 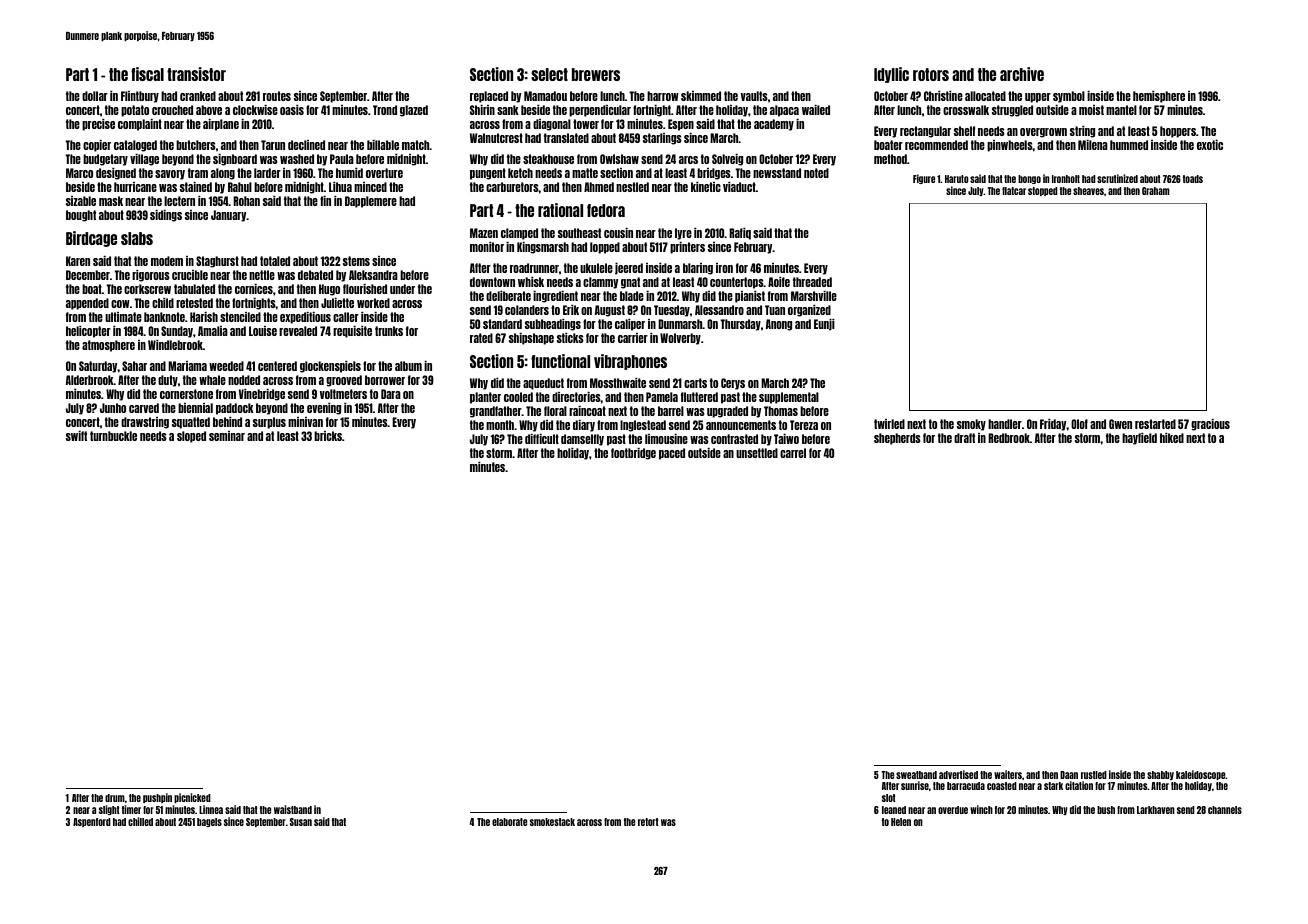 I want to click on Friday, so click(x=1053, y=425).
